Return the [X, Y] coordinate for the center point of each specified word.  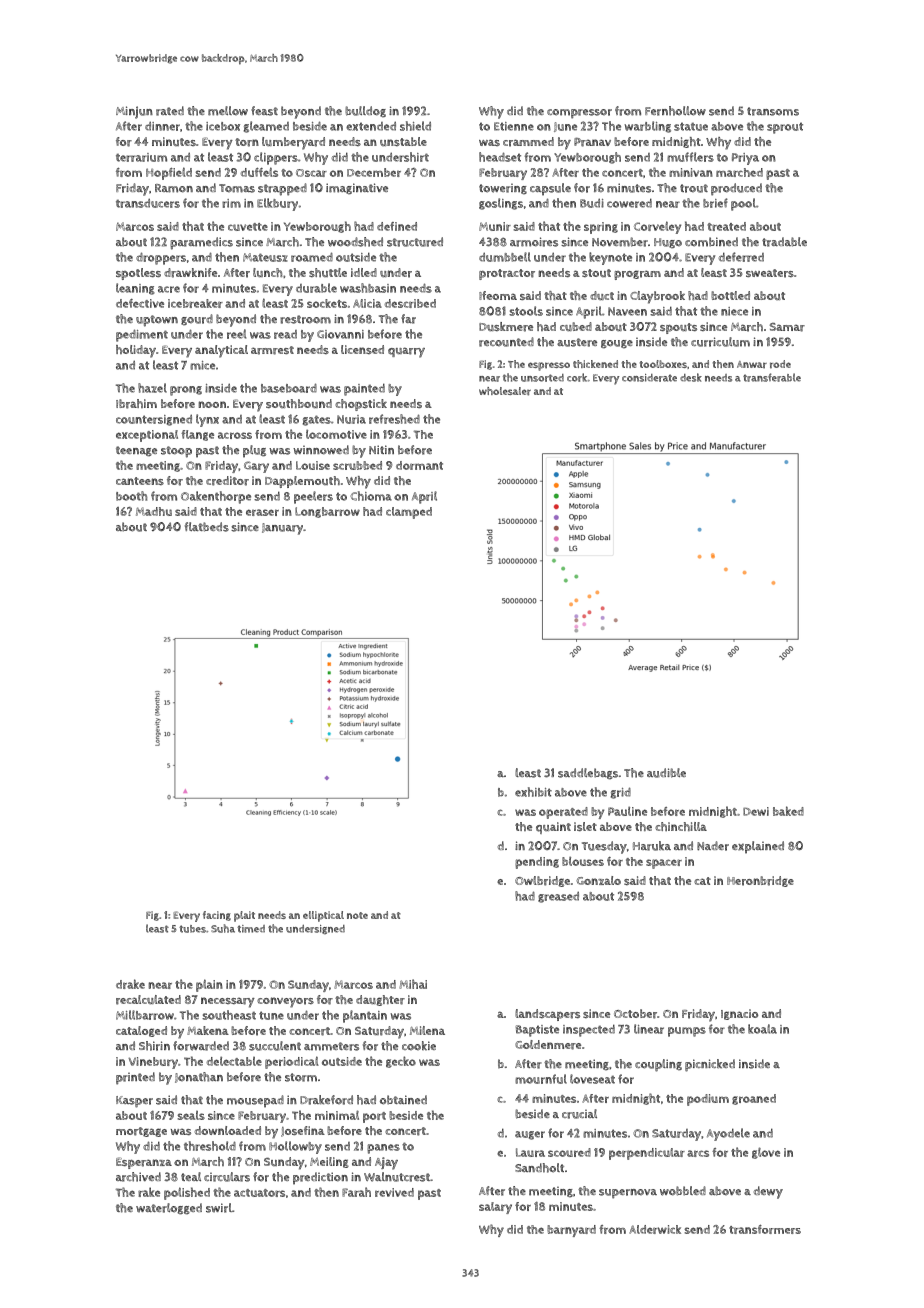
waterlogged [169, 1208]
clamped [409, 513]
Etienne [514, 126]
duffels [259, 172]
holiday [136, 351]
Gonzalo [598, 880]
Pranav [592, 142]
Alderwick [655, 1229]
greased [558, 897]
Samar [787, 327]
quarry [406, 352]
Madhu [154, 511]
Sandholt [539, 1168]
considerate [649, 378]
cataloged [141, 1031]
